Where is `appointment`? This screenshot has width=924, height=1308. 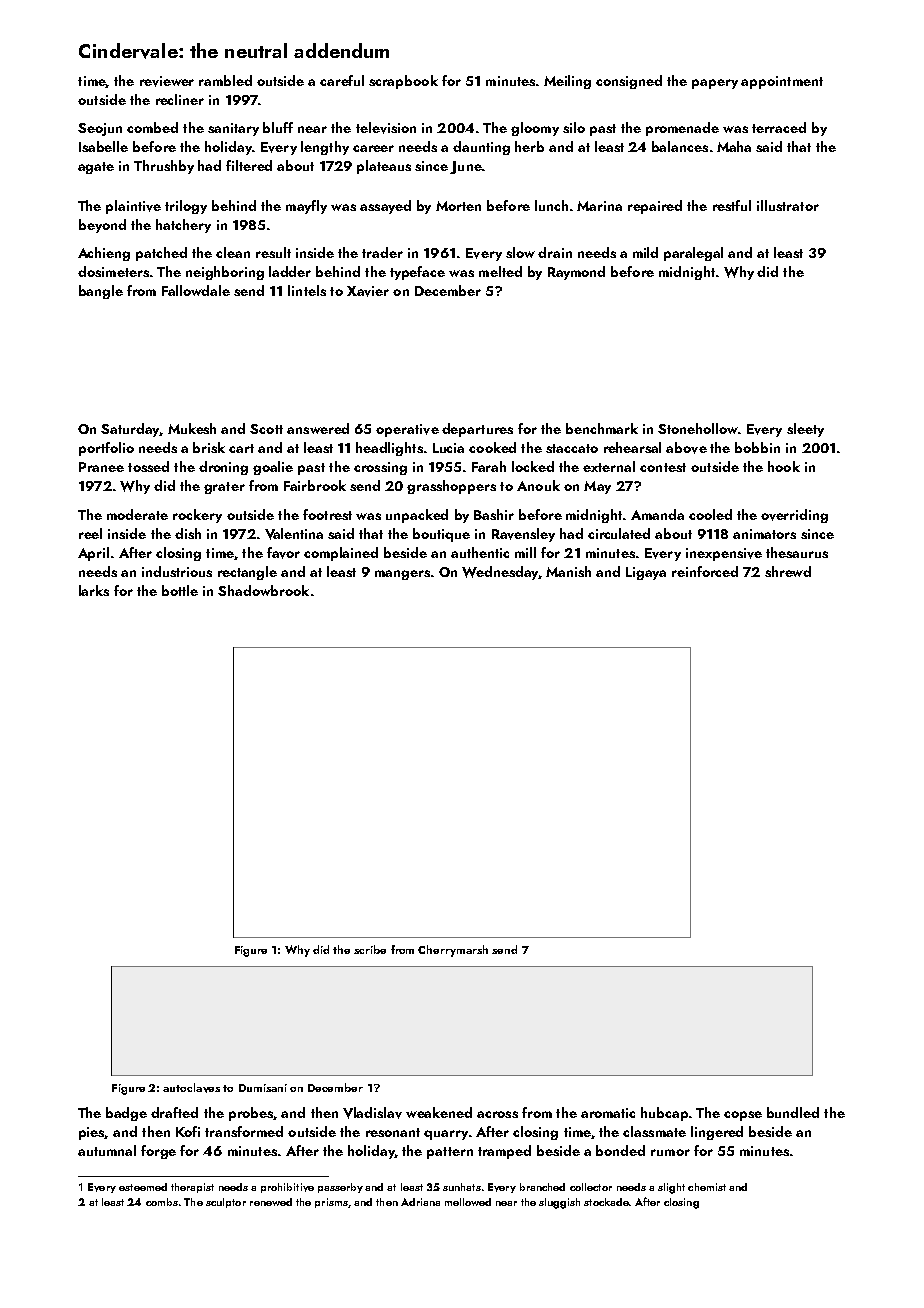
appointment is located at coordinates (782, 82).
